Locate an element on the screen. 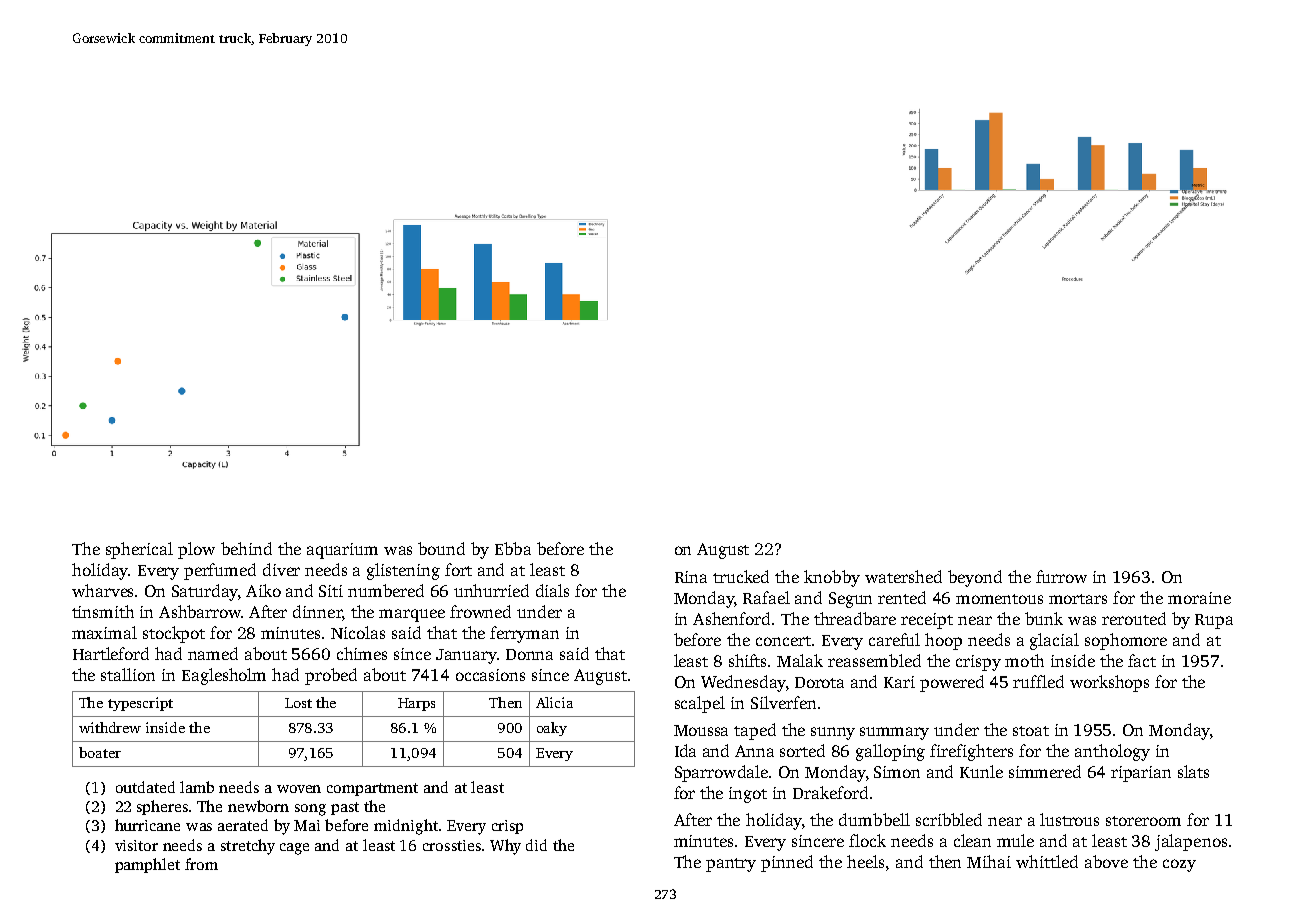 Image resolution: width=1308 pixels, height=924 pixels. Kunle is located at coordinates (981, 771).
